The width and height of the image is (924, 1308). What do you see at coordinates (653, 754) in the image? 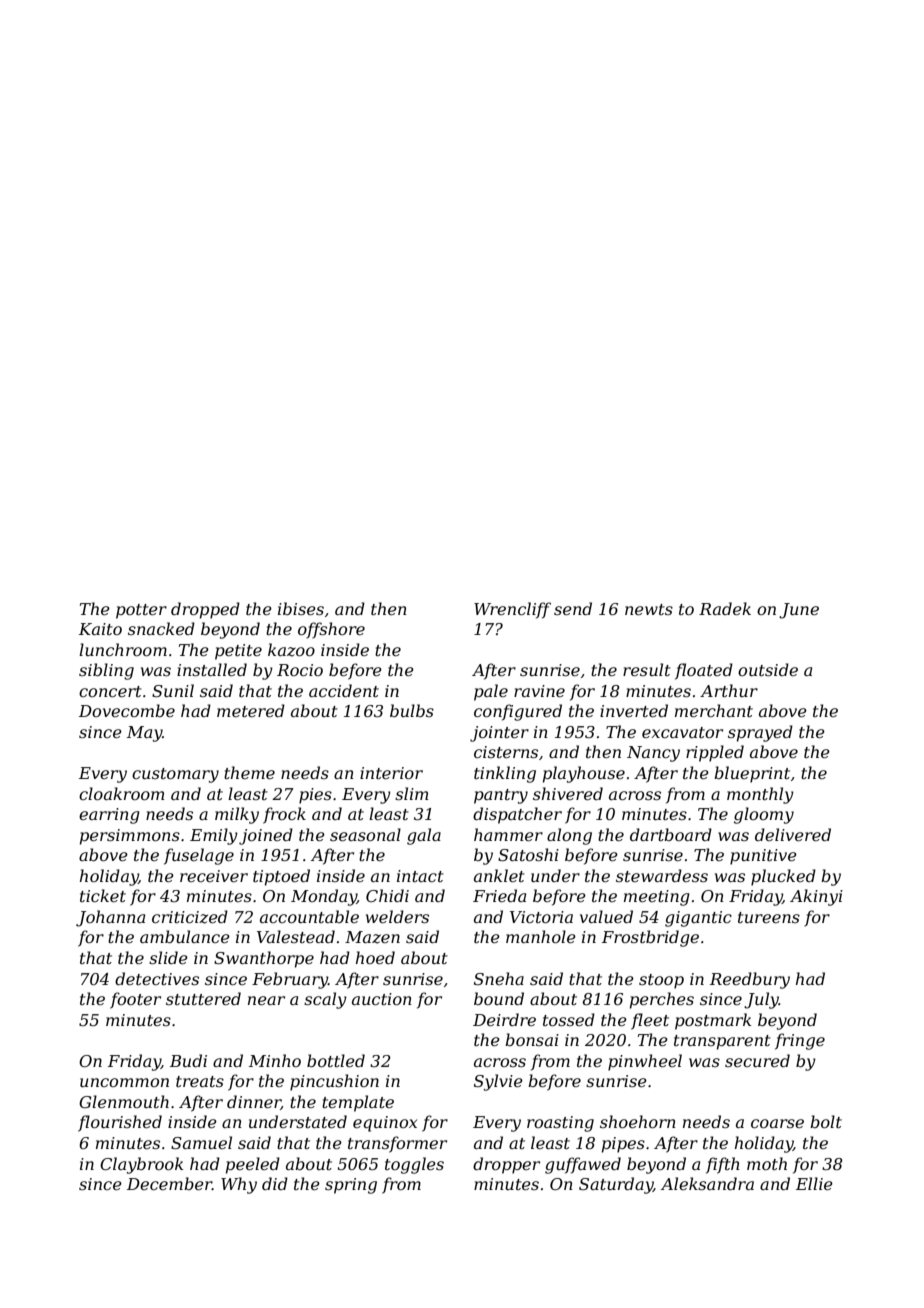
I see `Nancy` at bounding box center [653, 754].
